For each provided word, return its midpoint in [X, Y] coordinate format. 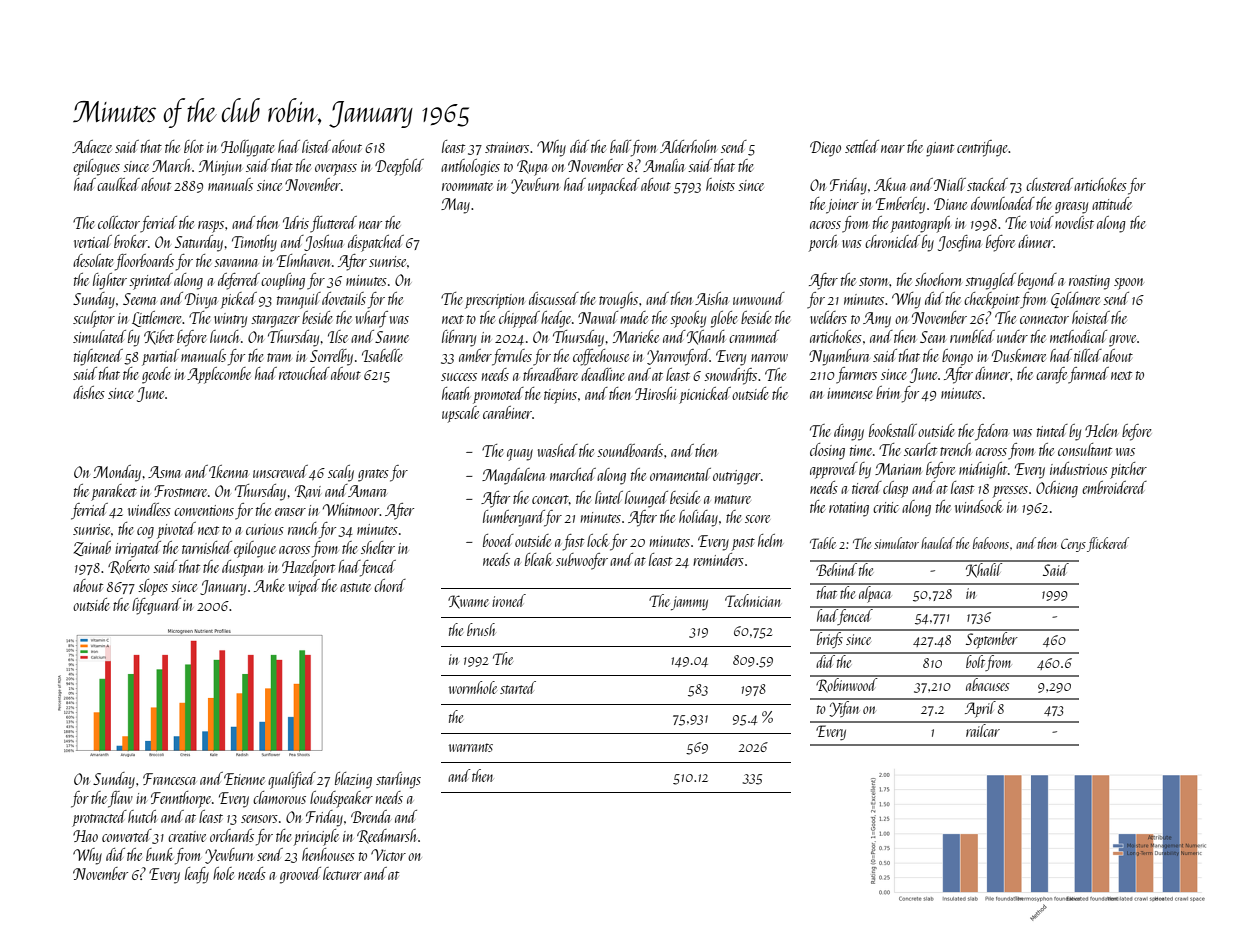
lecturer [342, 873]
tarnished [207, 547]
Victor [388, 855]
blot [194, 146]
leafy [197, 875]
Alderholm [688, 146]
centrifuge [983, 148]
